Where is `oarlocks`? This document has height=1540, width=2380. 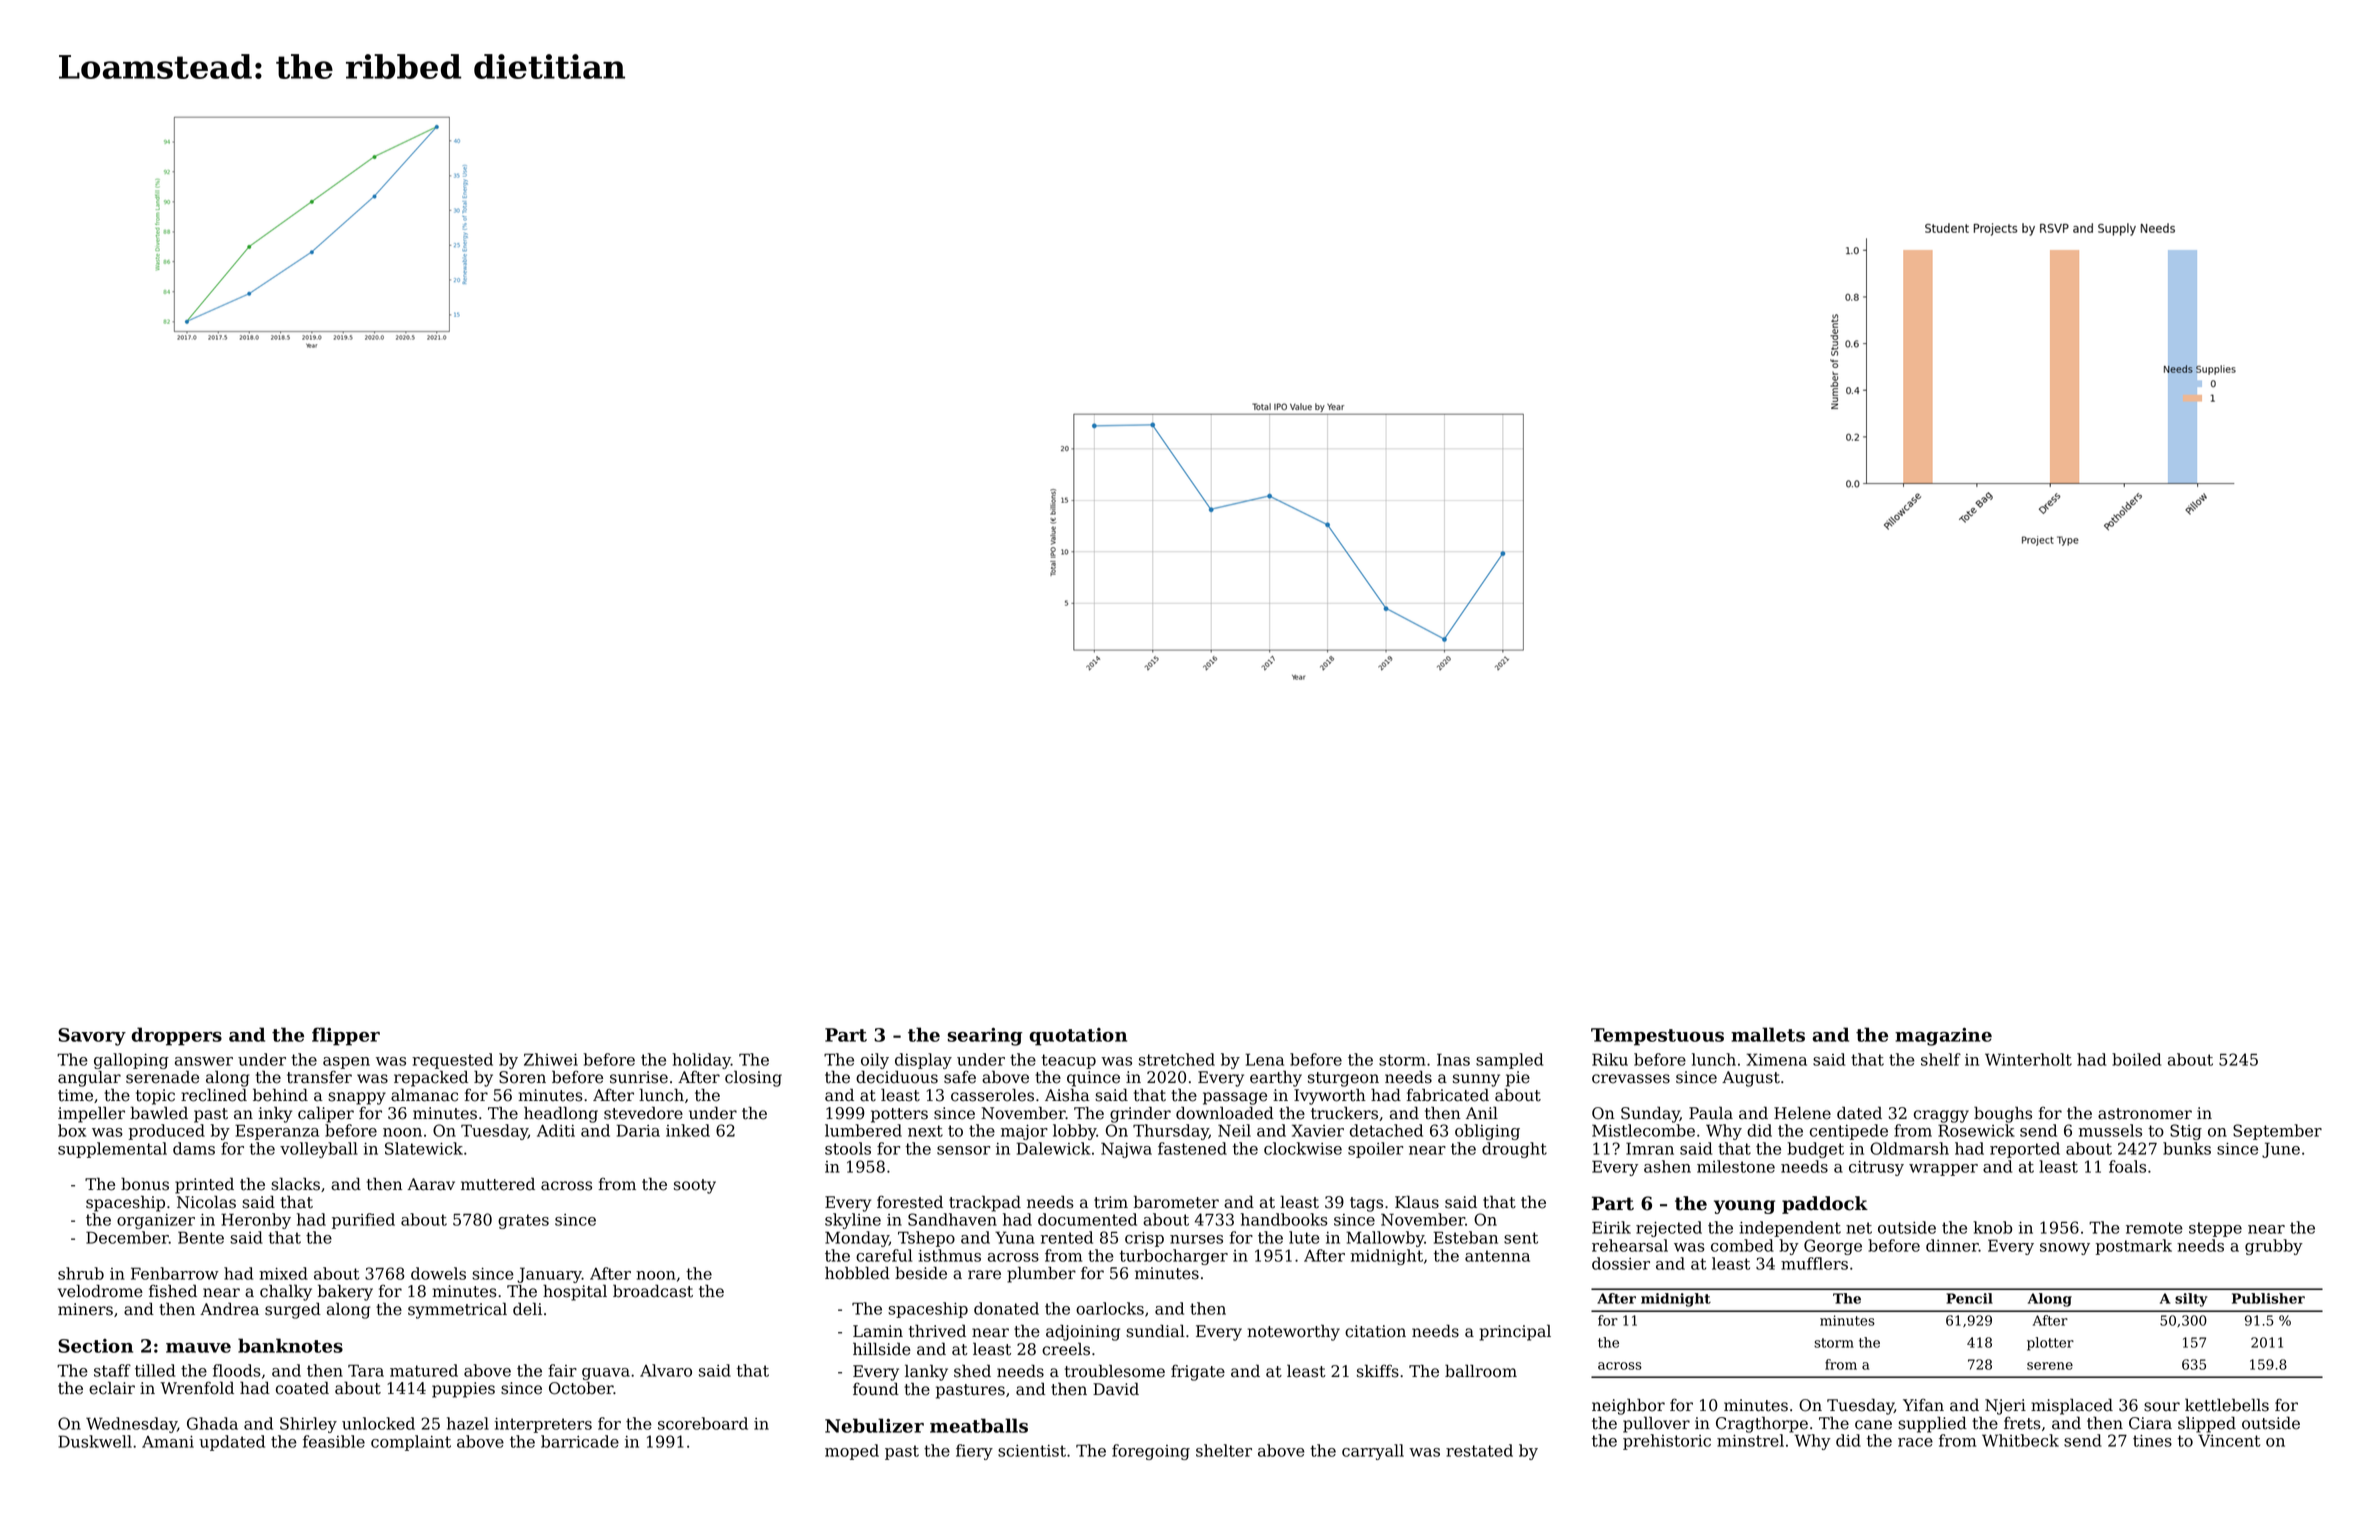
oarlocks is located at coordinates (1110, 1308).
